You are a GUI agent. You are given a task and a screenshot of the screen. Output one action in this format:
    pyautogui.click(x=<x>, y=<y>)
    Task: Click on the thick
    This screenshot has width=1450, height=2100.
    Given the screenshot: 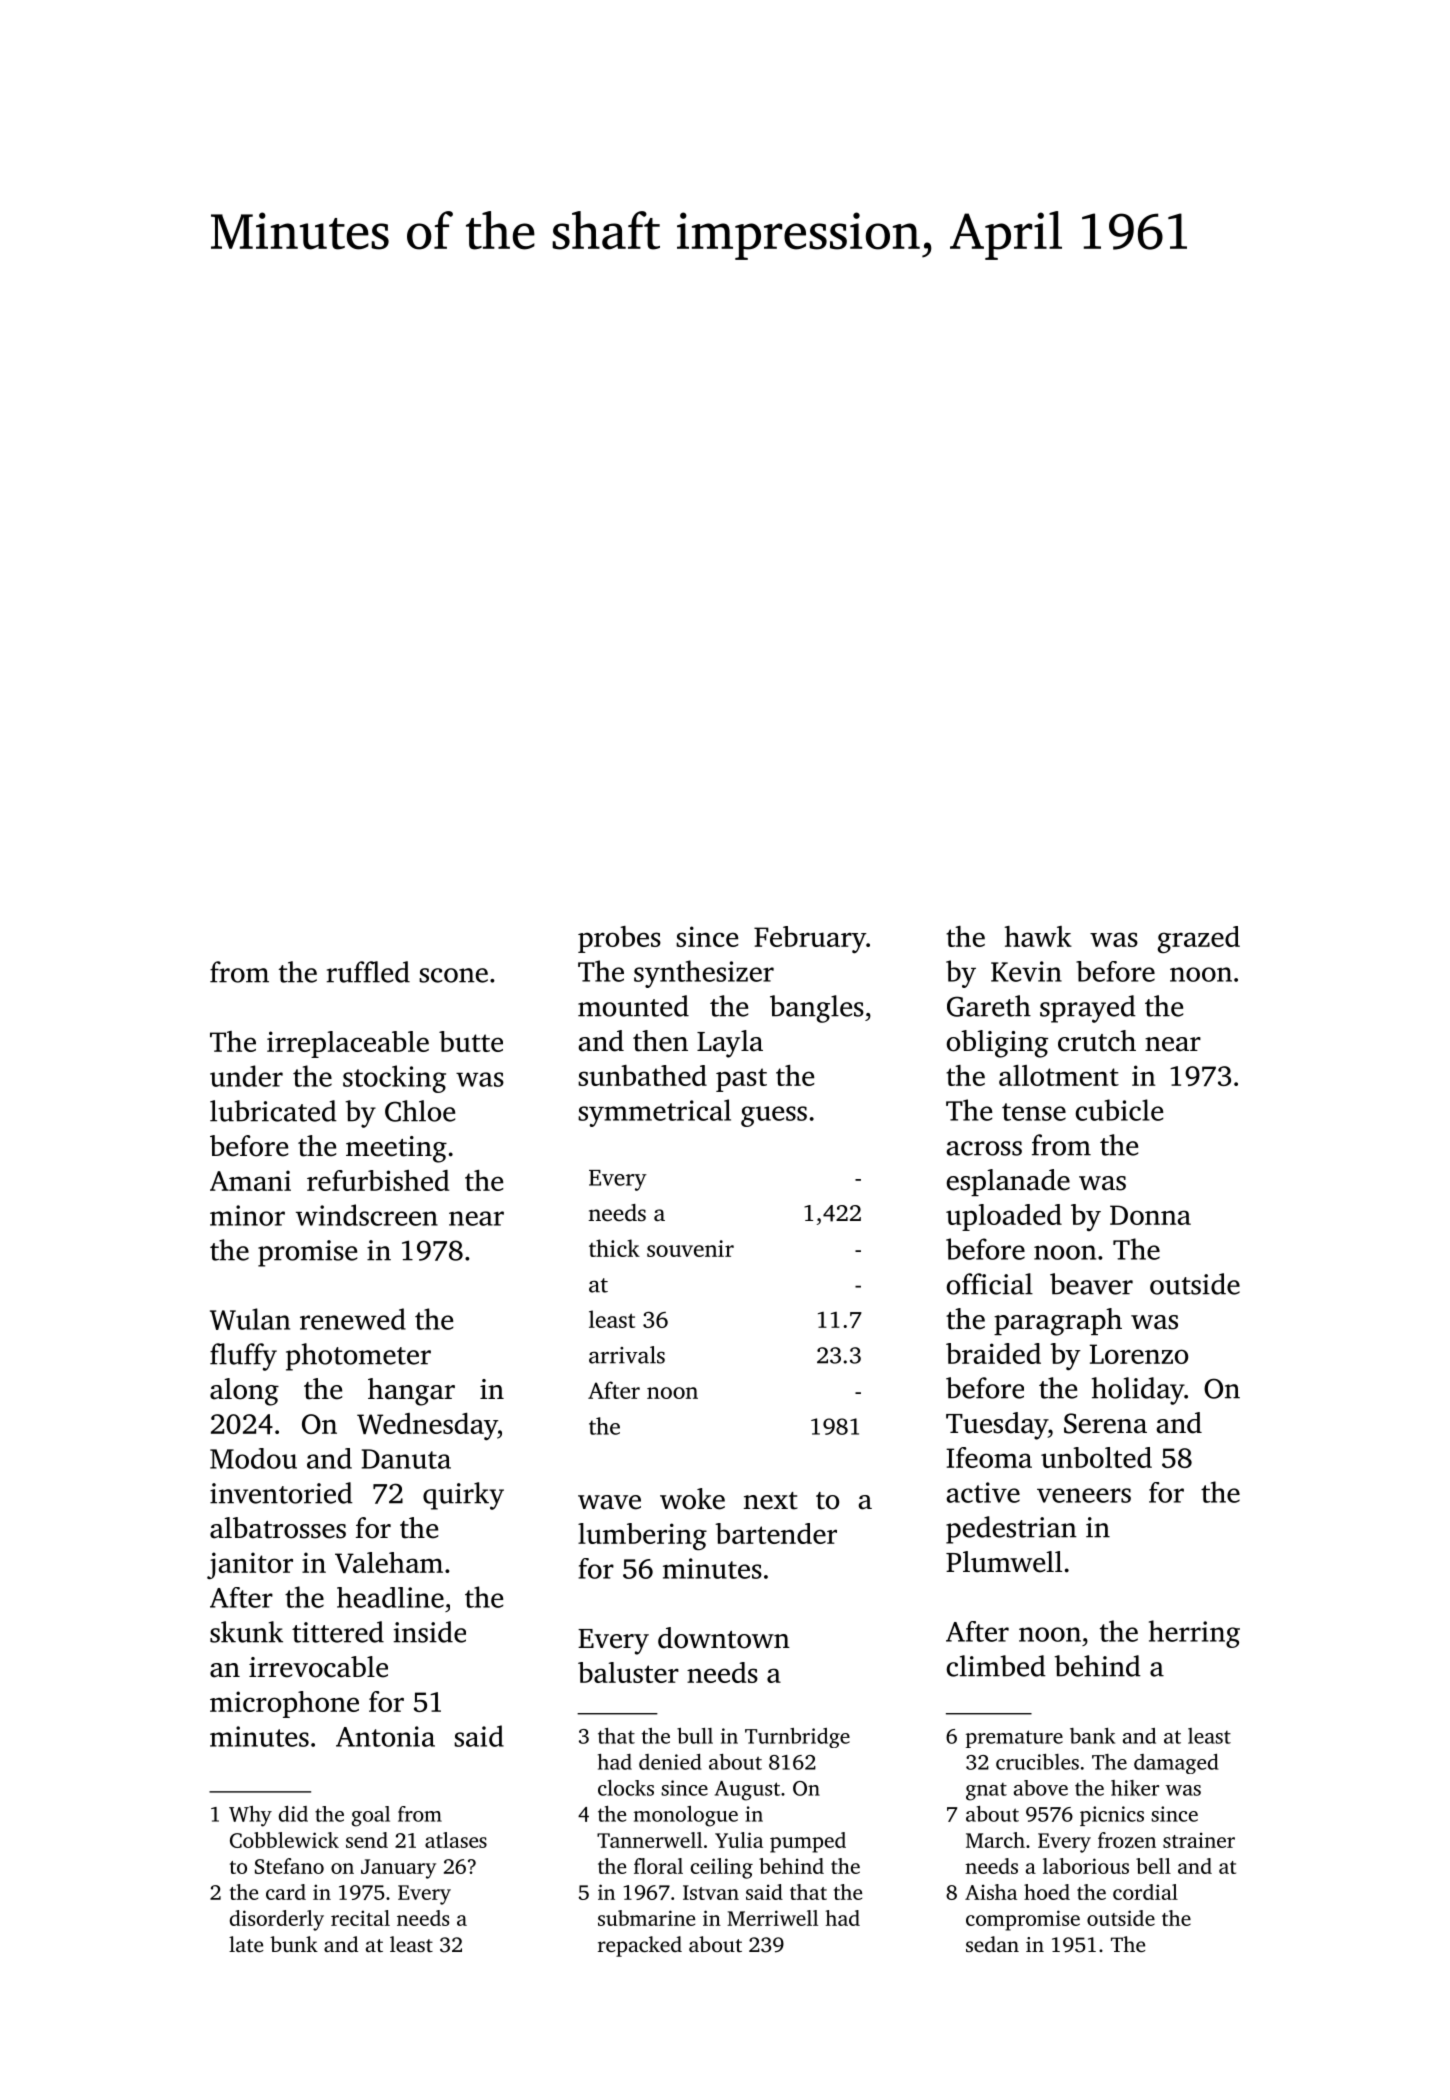 What is the action you would take?
    pyautogui.click(x=614, y=1248)
